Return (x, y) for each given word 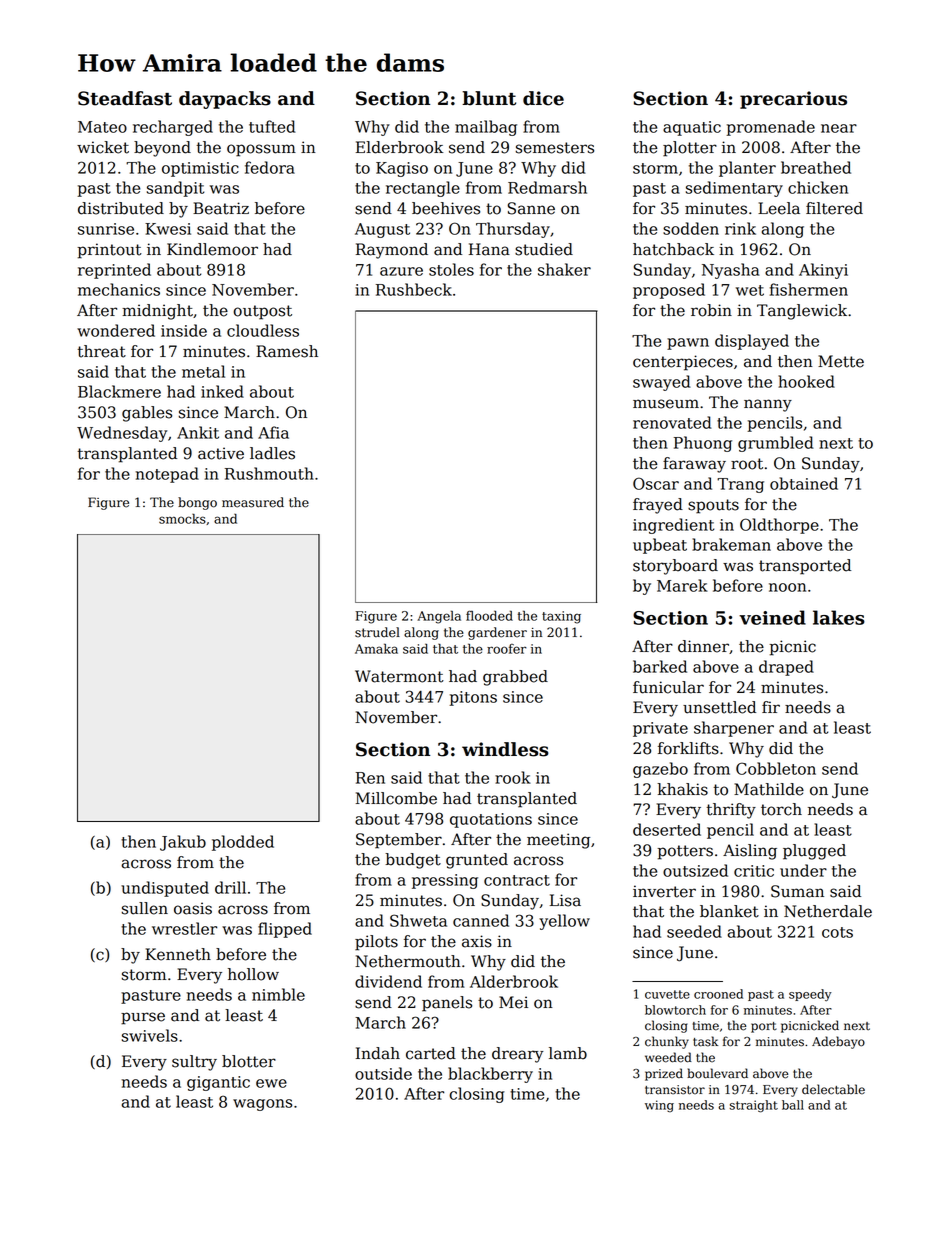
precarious (793, 100)
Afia (273, 432)
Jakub (183, 843)
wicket (103, 147)
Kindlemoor (212, 249)
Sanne (531, 208)
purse (143, 1018)
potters (685, 852)
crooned (718, 994)
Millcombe (396, 798)
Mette (841, 361)
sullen (145, 908)
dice (543, 98)
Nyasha (731, 271)
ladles (272, 453)
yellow (564, 922)
